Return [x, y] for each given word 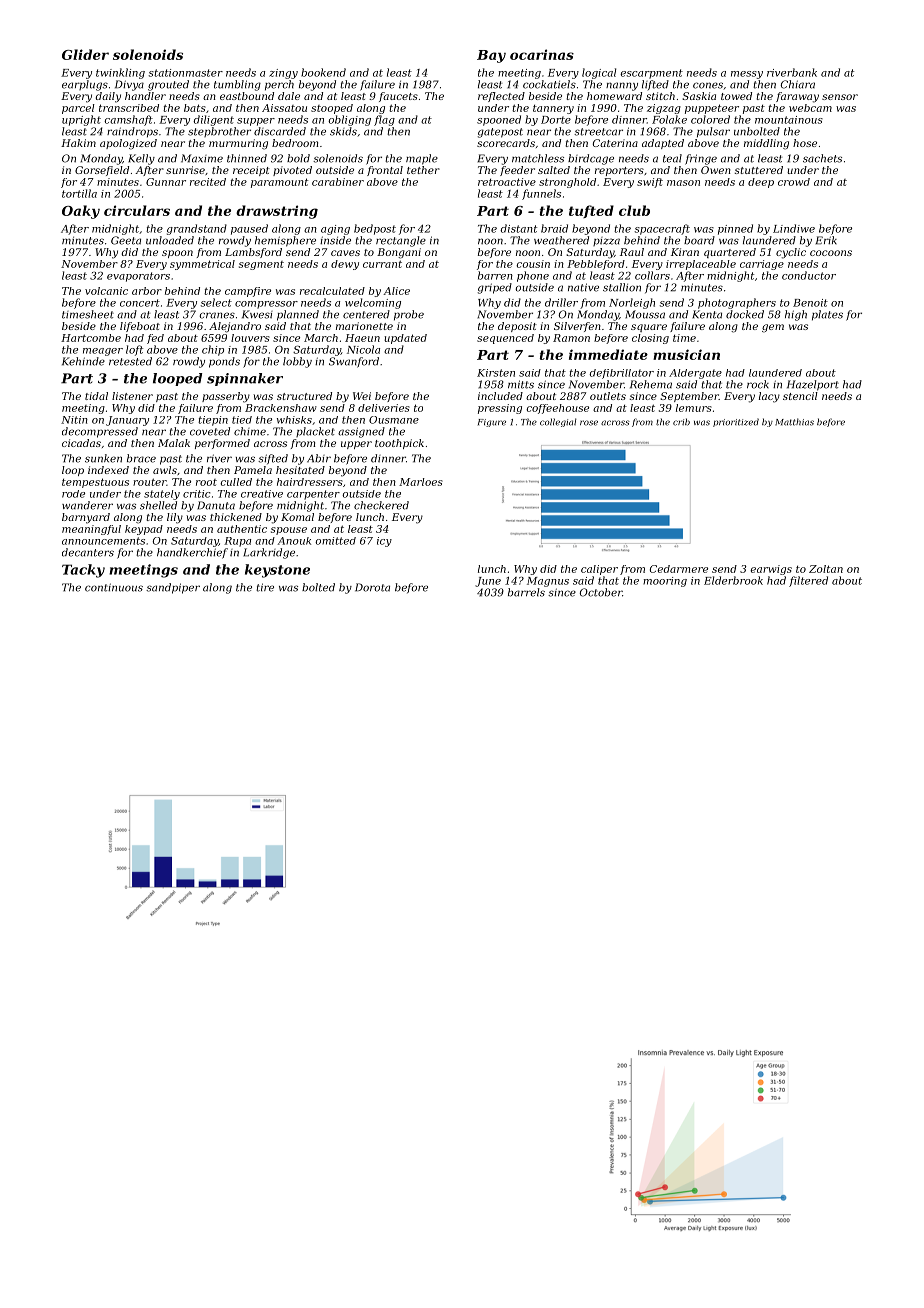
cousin [533, 264]
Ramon [571, 338]
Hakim [78, 143]
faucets [398, 97]
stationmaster [186, 73]
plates [827, 315]
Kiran [685, 252]
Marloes [421, 482]
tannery [553, 109]
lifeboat [140, 327]
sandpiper [173, 588]
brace [141, 458]
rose [589, 423]
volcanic [106, 291]
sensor [840, 97]
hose [805, 143]
